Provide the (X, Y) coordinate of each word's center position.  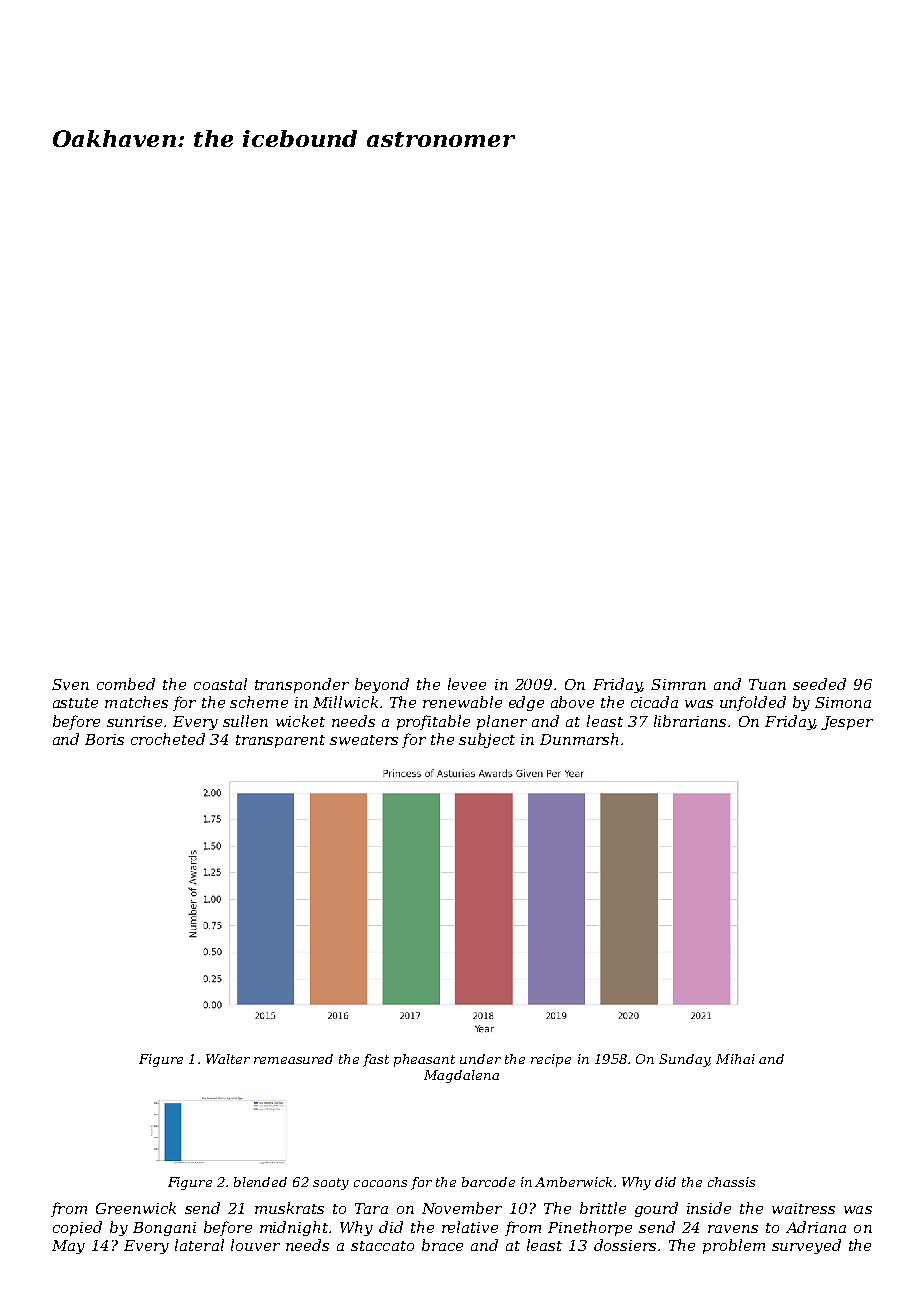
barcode (488, 1182)
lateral (199, 1245)
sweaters (364, 740)
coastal (220, 684)
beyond (382, 685)
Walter (228, 1059)
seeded (819, 684)
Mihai (735, 1059)
